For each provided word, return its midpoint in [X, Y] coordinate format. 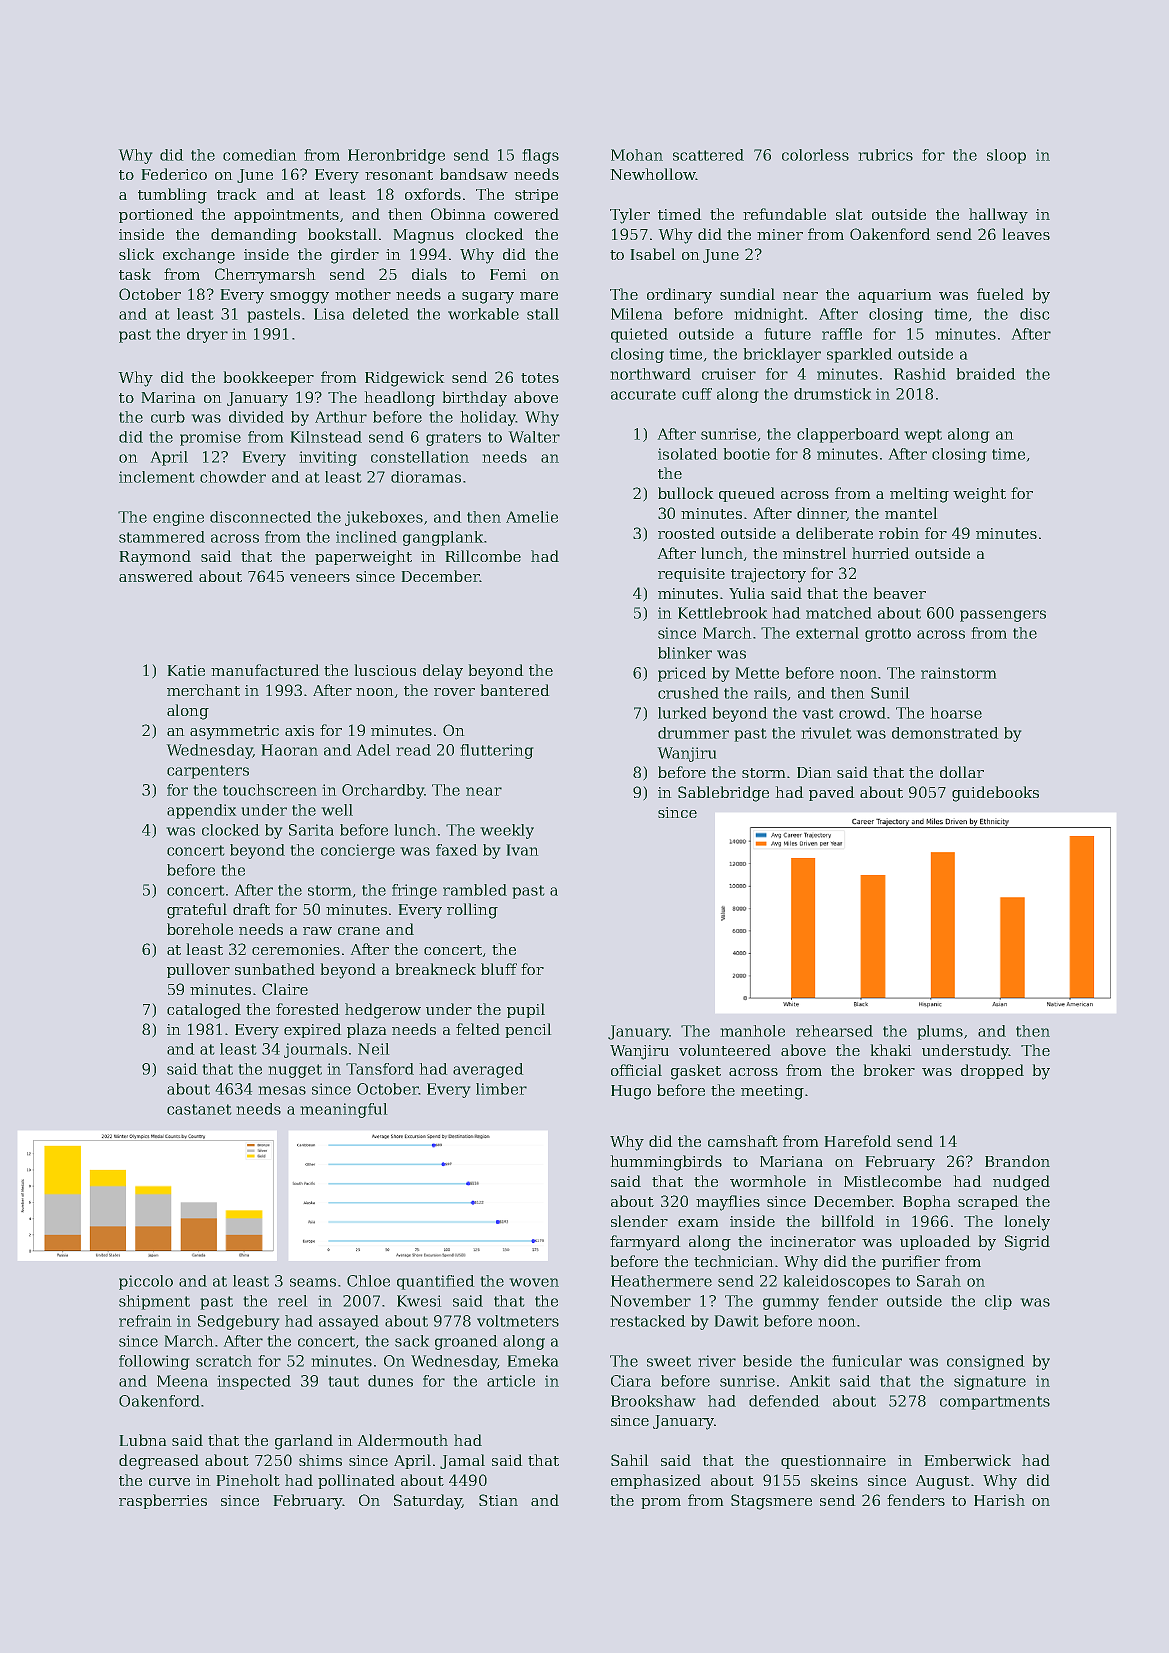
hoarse [956, 713]
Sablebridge [723, 794]
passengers [1003, 616]
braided [986, 374]
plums [940, 1032]
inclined [366, 537]
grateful [197, 911]
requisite [691, 575]
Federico [174, 174]
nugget [295, 1071]
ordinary [679, 296]
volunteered [725, 1050]
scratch [224, 1361]
